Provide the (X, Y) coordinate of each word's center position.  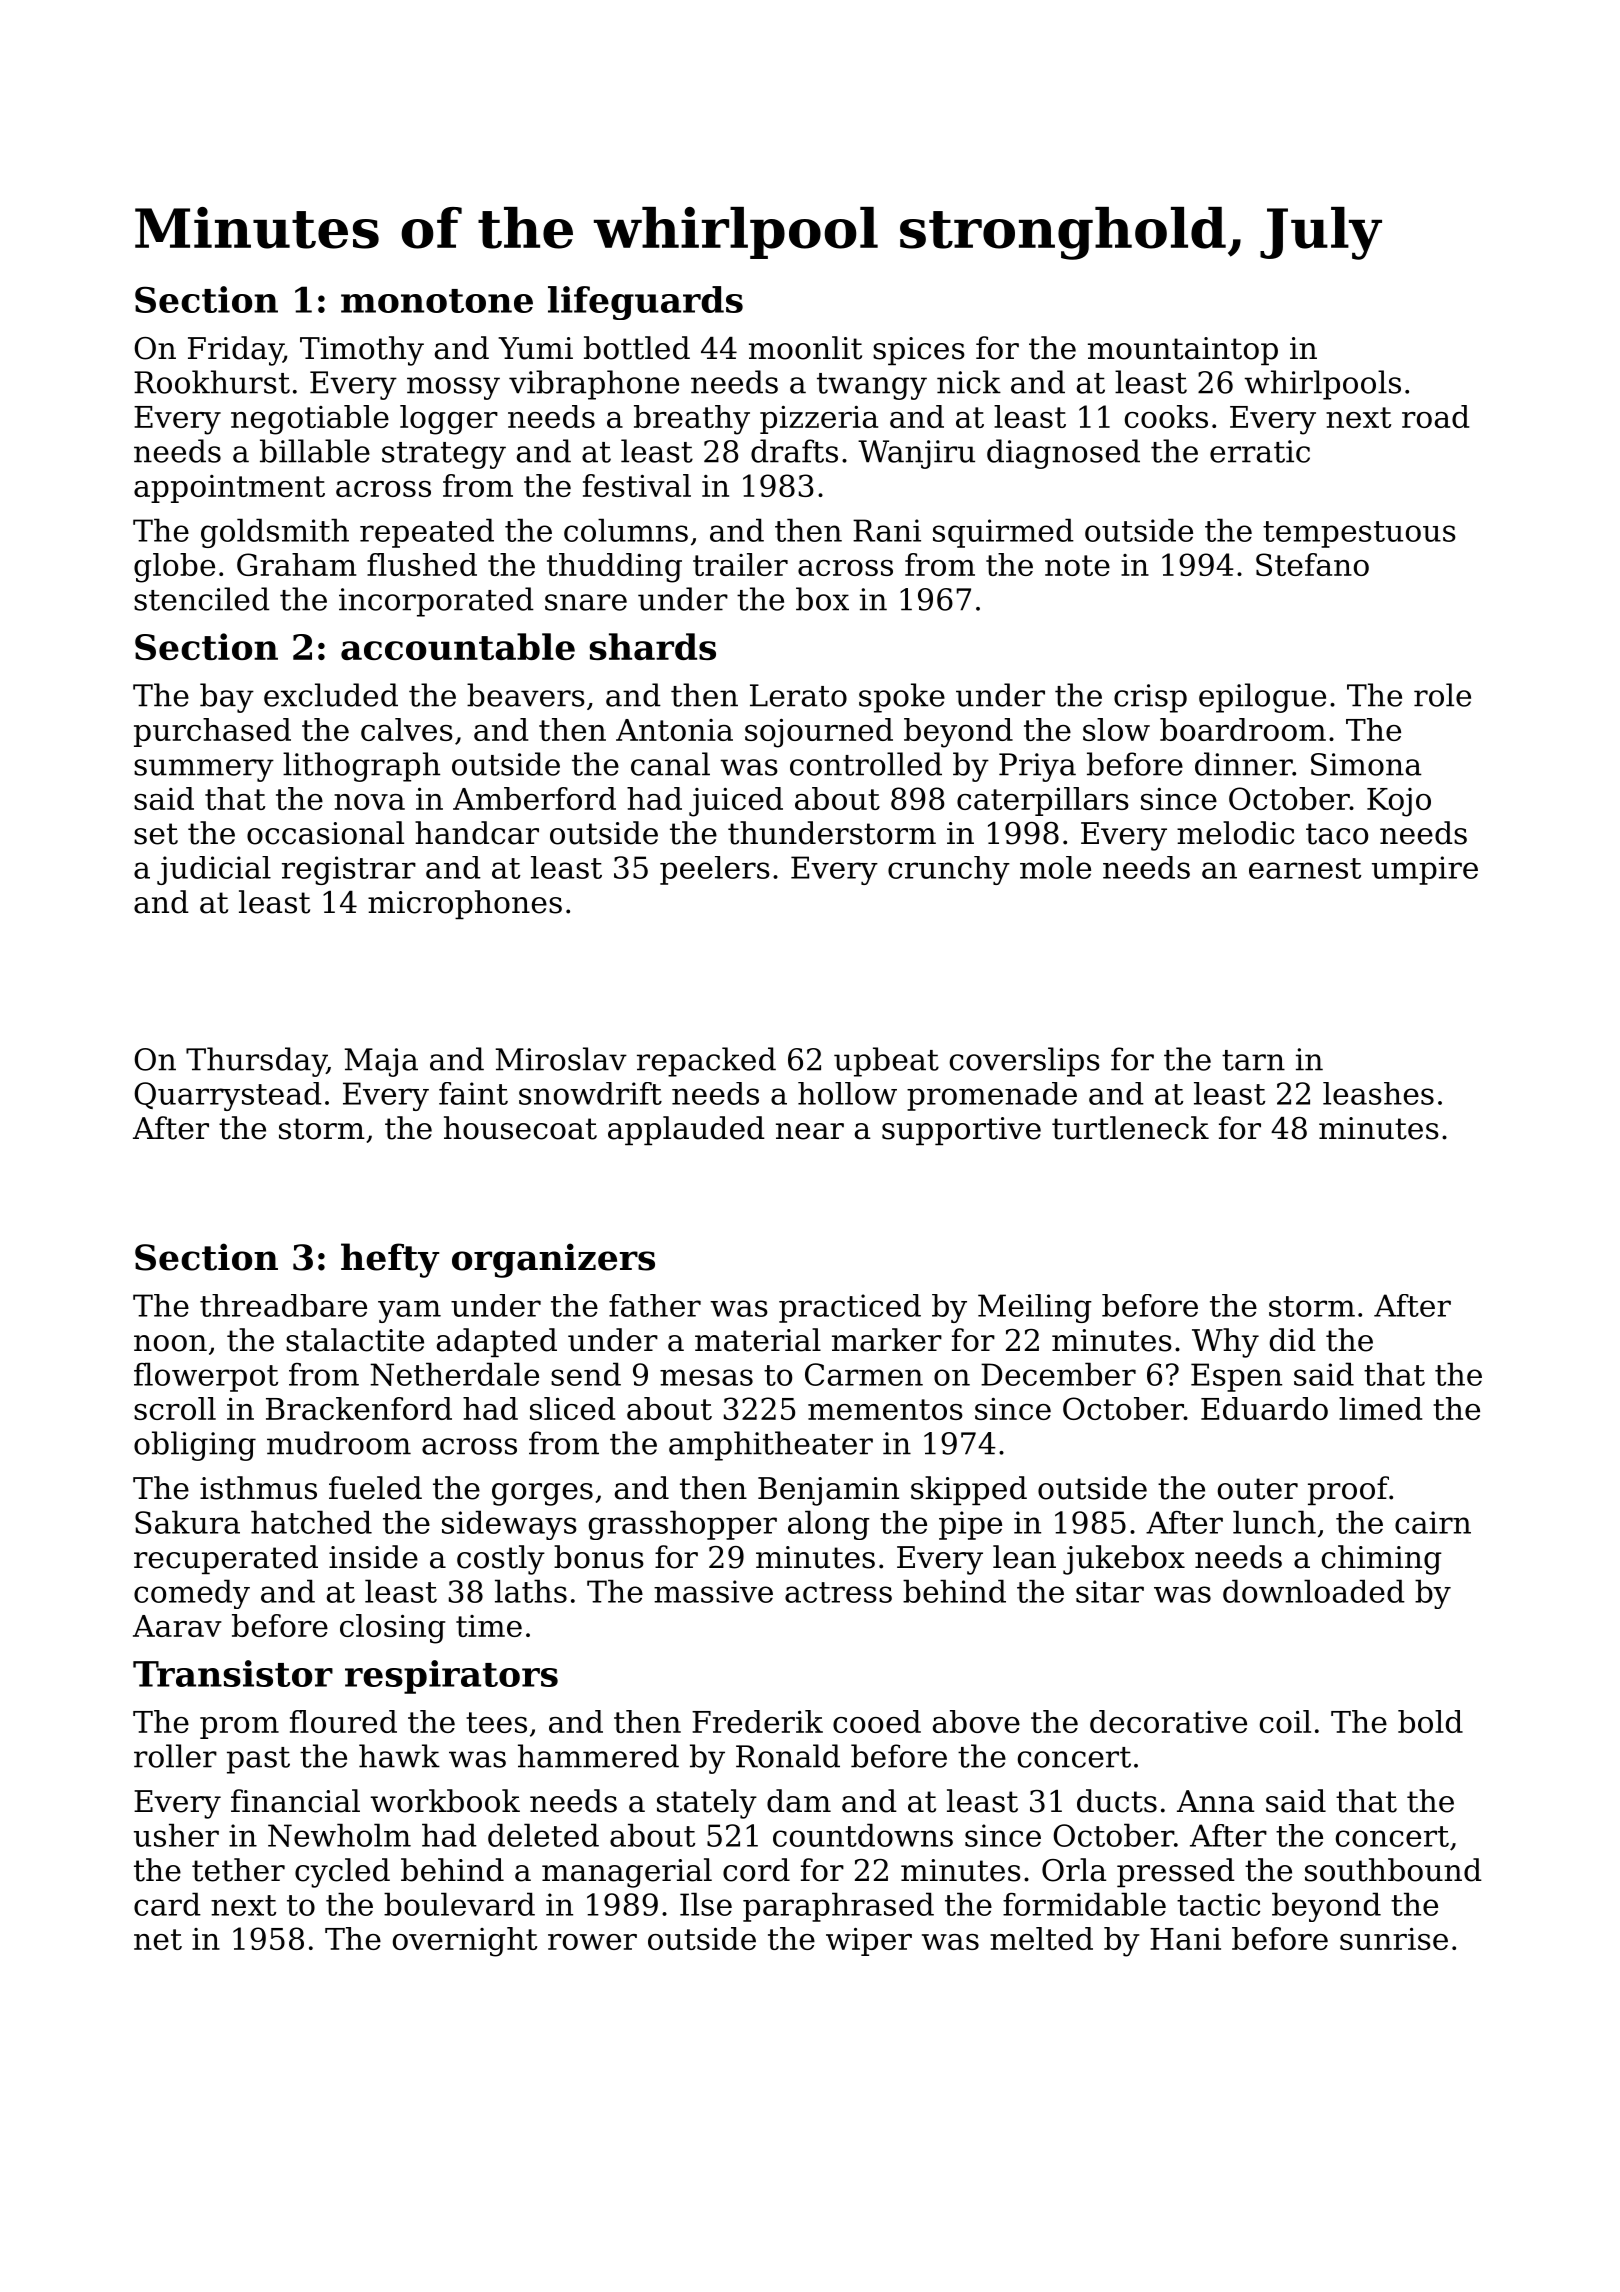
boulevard (459, 1904)
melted (1041, 1938)
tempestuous (1359, 534)
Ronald (788, 1756)
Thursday (256, 1062)
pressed (1176, 1872)
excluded (331, 695)
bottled (637, 348)
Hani (1185, 1939)
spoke (902, 698)
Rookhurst (212, 382)
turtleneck (1130, 1128)
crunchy (949, 870)
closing (392, 1629)
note (1077, 565)
